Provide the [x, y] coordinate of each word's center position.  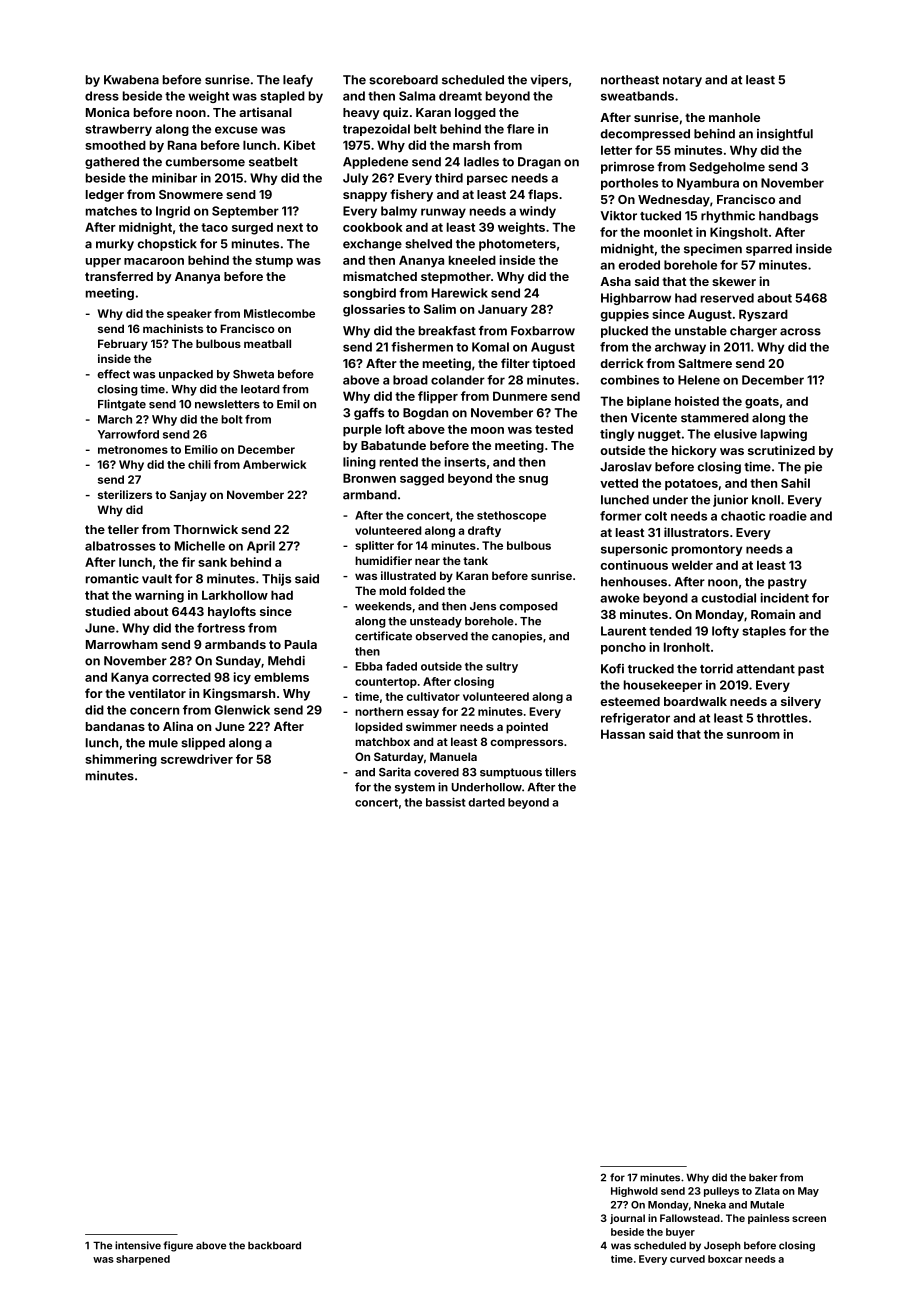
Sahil [795, 483]
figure [178, 1246]
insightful [785, 135]
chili [199, 464]
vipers [549, 81]
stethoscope [511, 516]
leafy [298, 81]
